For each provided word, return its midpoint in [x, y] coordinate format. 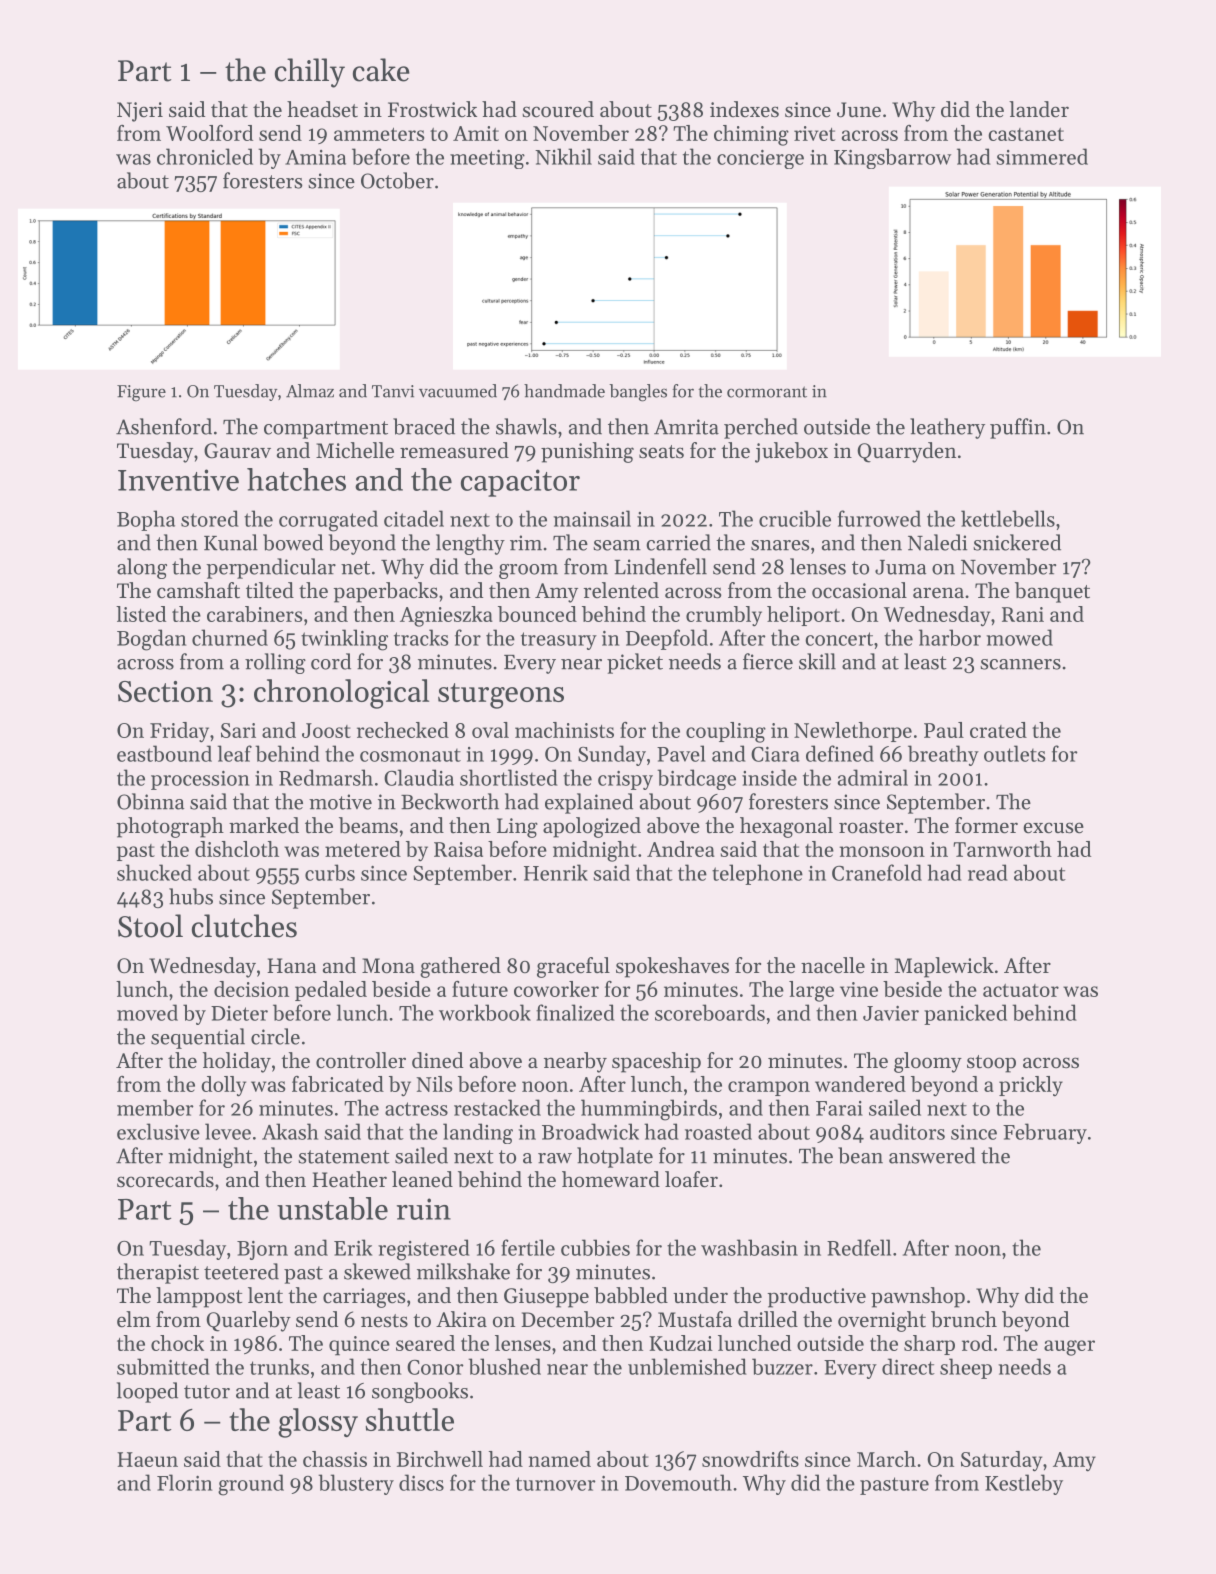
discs [421, 1482]
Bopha [146, 520]
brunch [964, 1319]
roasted [718, 1131]
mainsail [592, 518]
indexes [744, 109]
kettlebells [1008, 518]
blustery [356, 1484]
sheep [966, 1368]
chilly [310, 73]
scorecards [165, 1179]
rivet [814, 133]
